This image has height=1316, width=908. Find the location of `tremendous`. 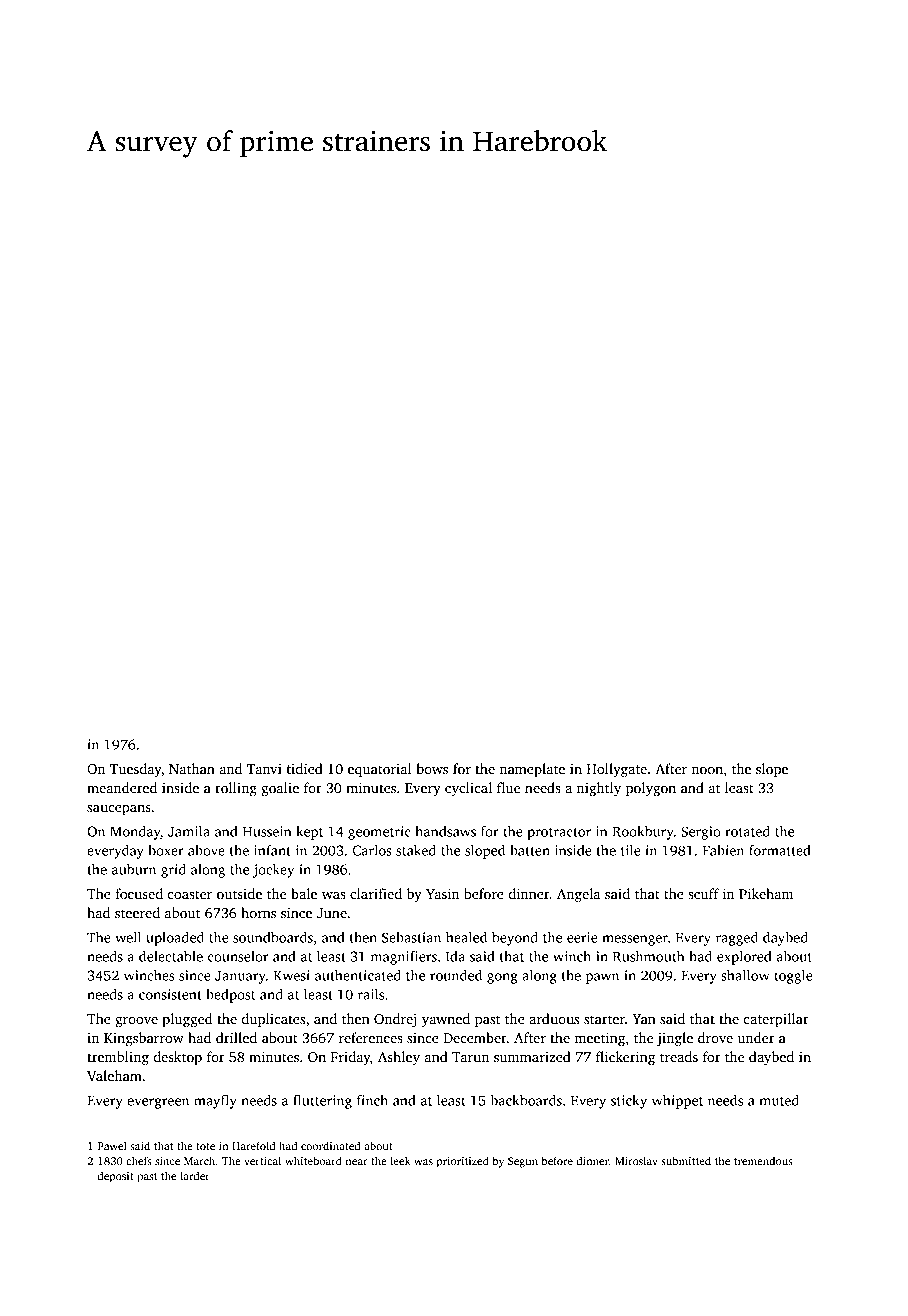

tremendous is located at coordinates (763, 1160).
